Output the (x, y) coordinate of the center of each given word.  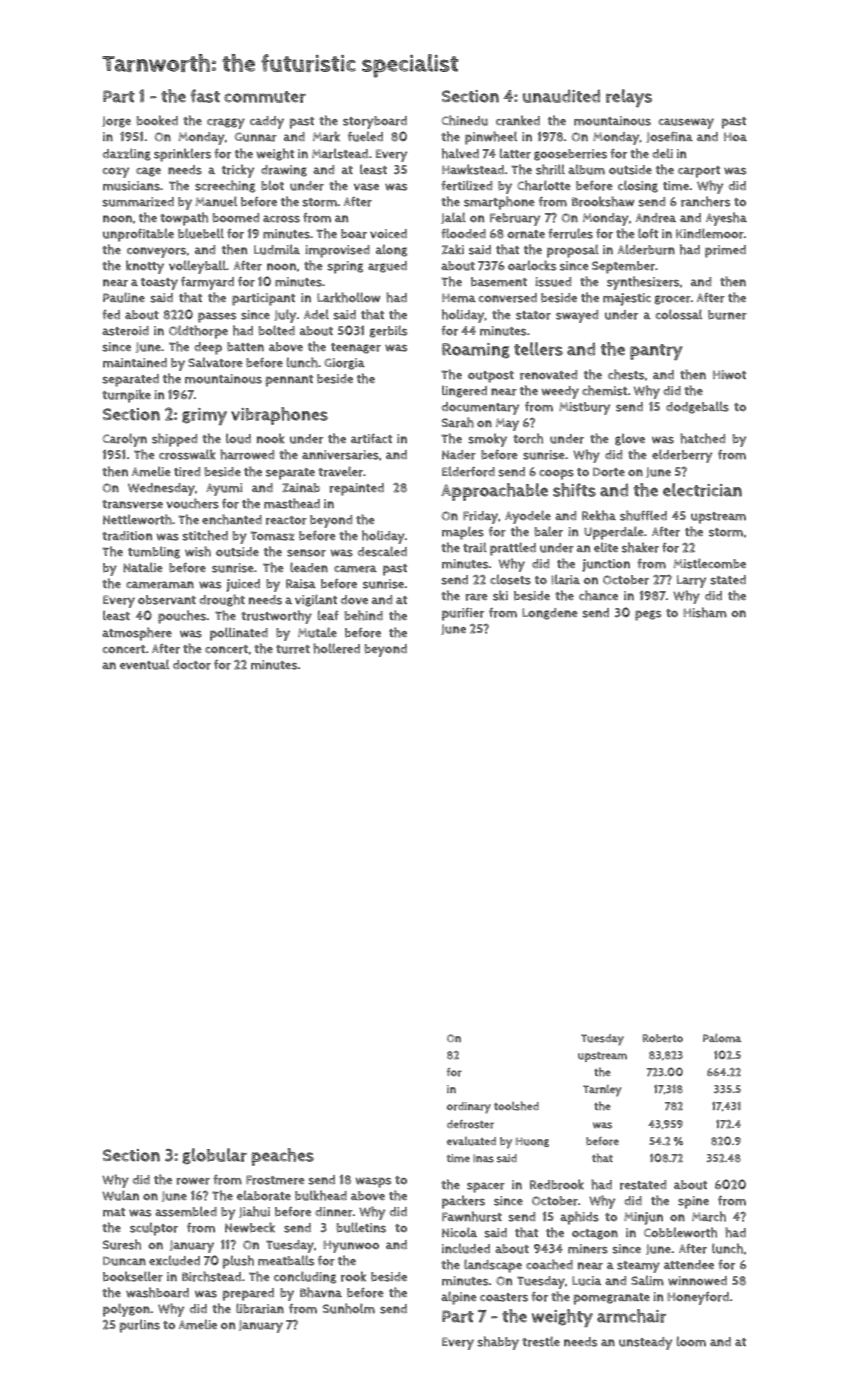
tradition (127, 536)
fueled (365, 136)
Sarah (458, 422)
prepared (248, 1294)
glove (630, 439)
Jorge (116, 122)
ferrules (570, 233)
